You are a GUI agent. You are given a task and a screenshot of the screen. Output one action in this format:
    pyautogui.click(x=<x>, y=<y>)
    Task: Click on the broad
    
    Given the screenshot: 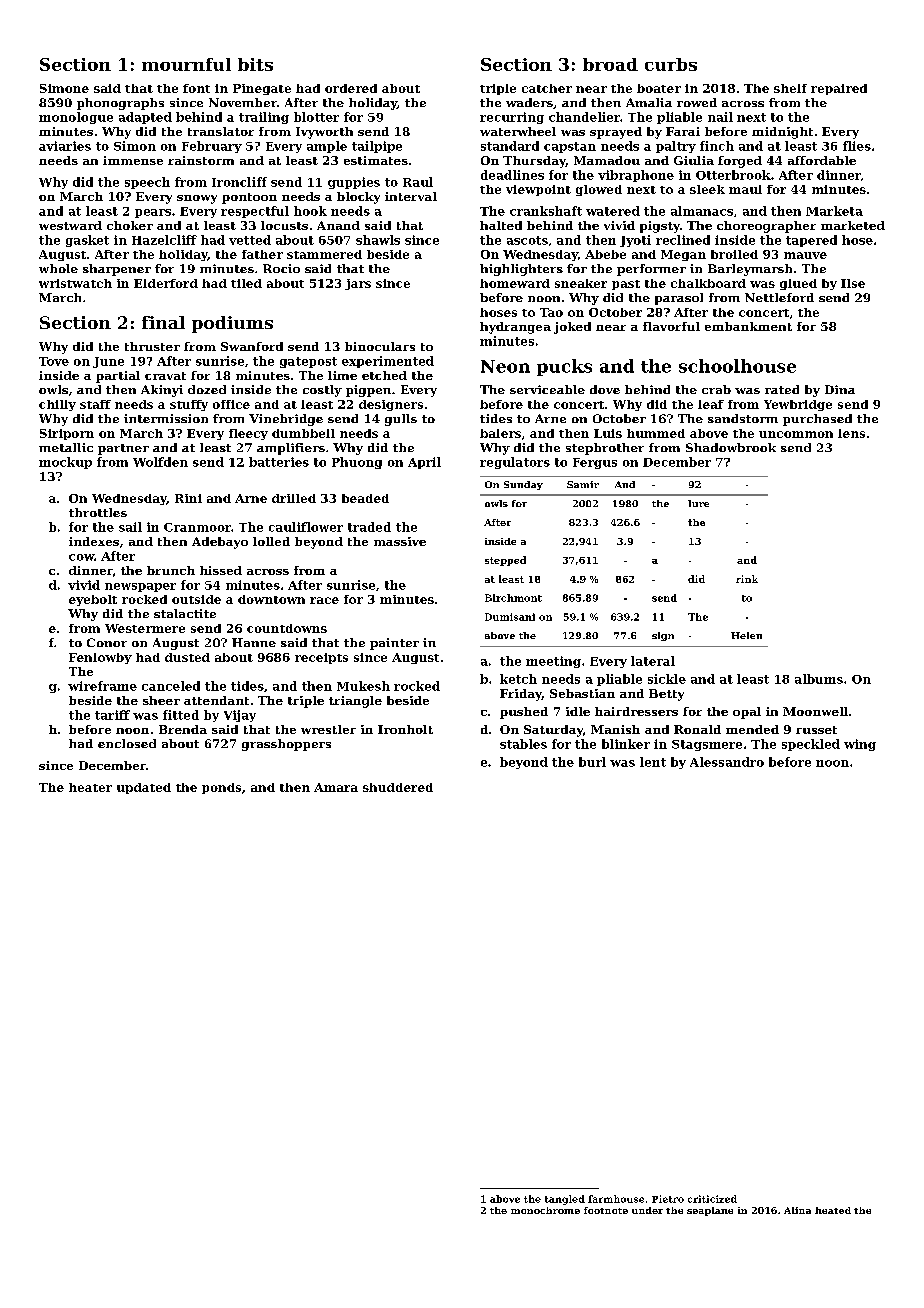 What is the action you would take?
    pyautogui.click(x=610, y=64)
